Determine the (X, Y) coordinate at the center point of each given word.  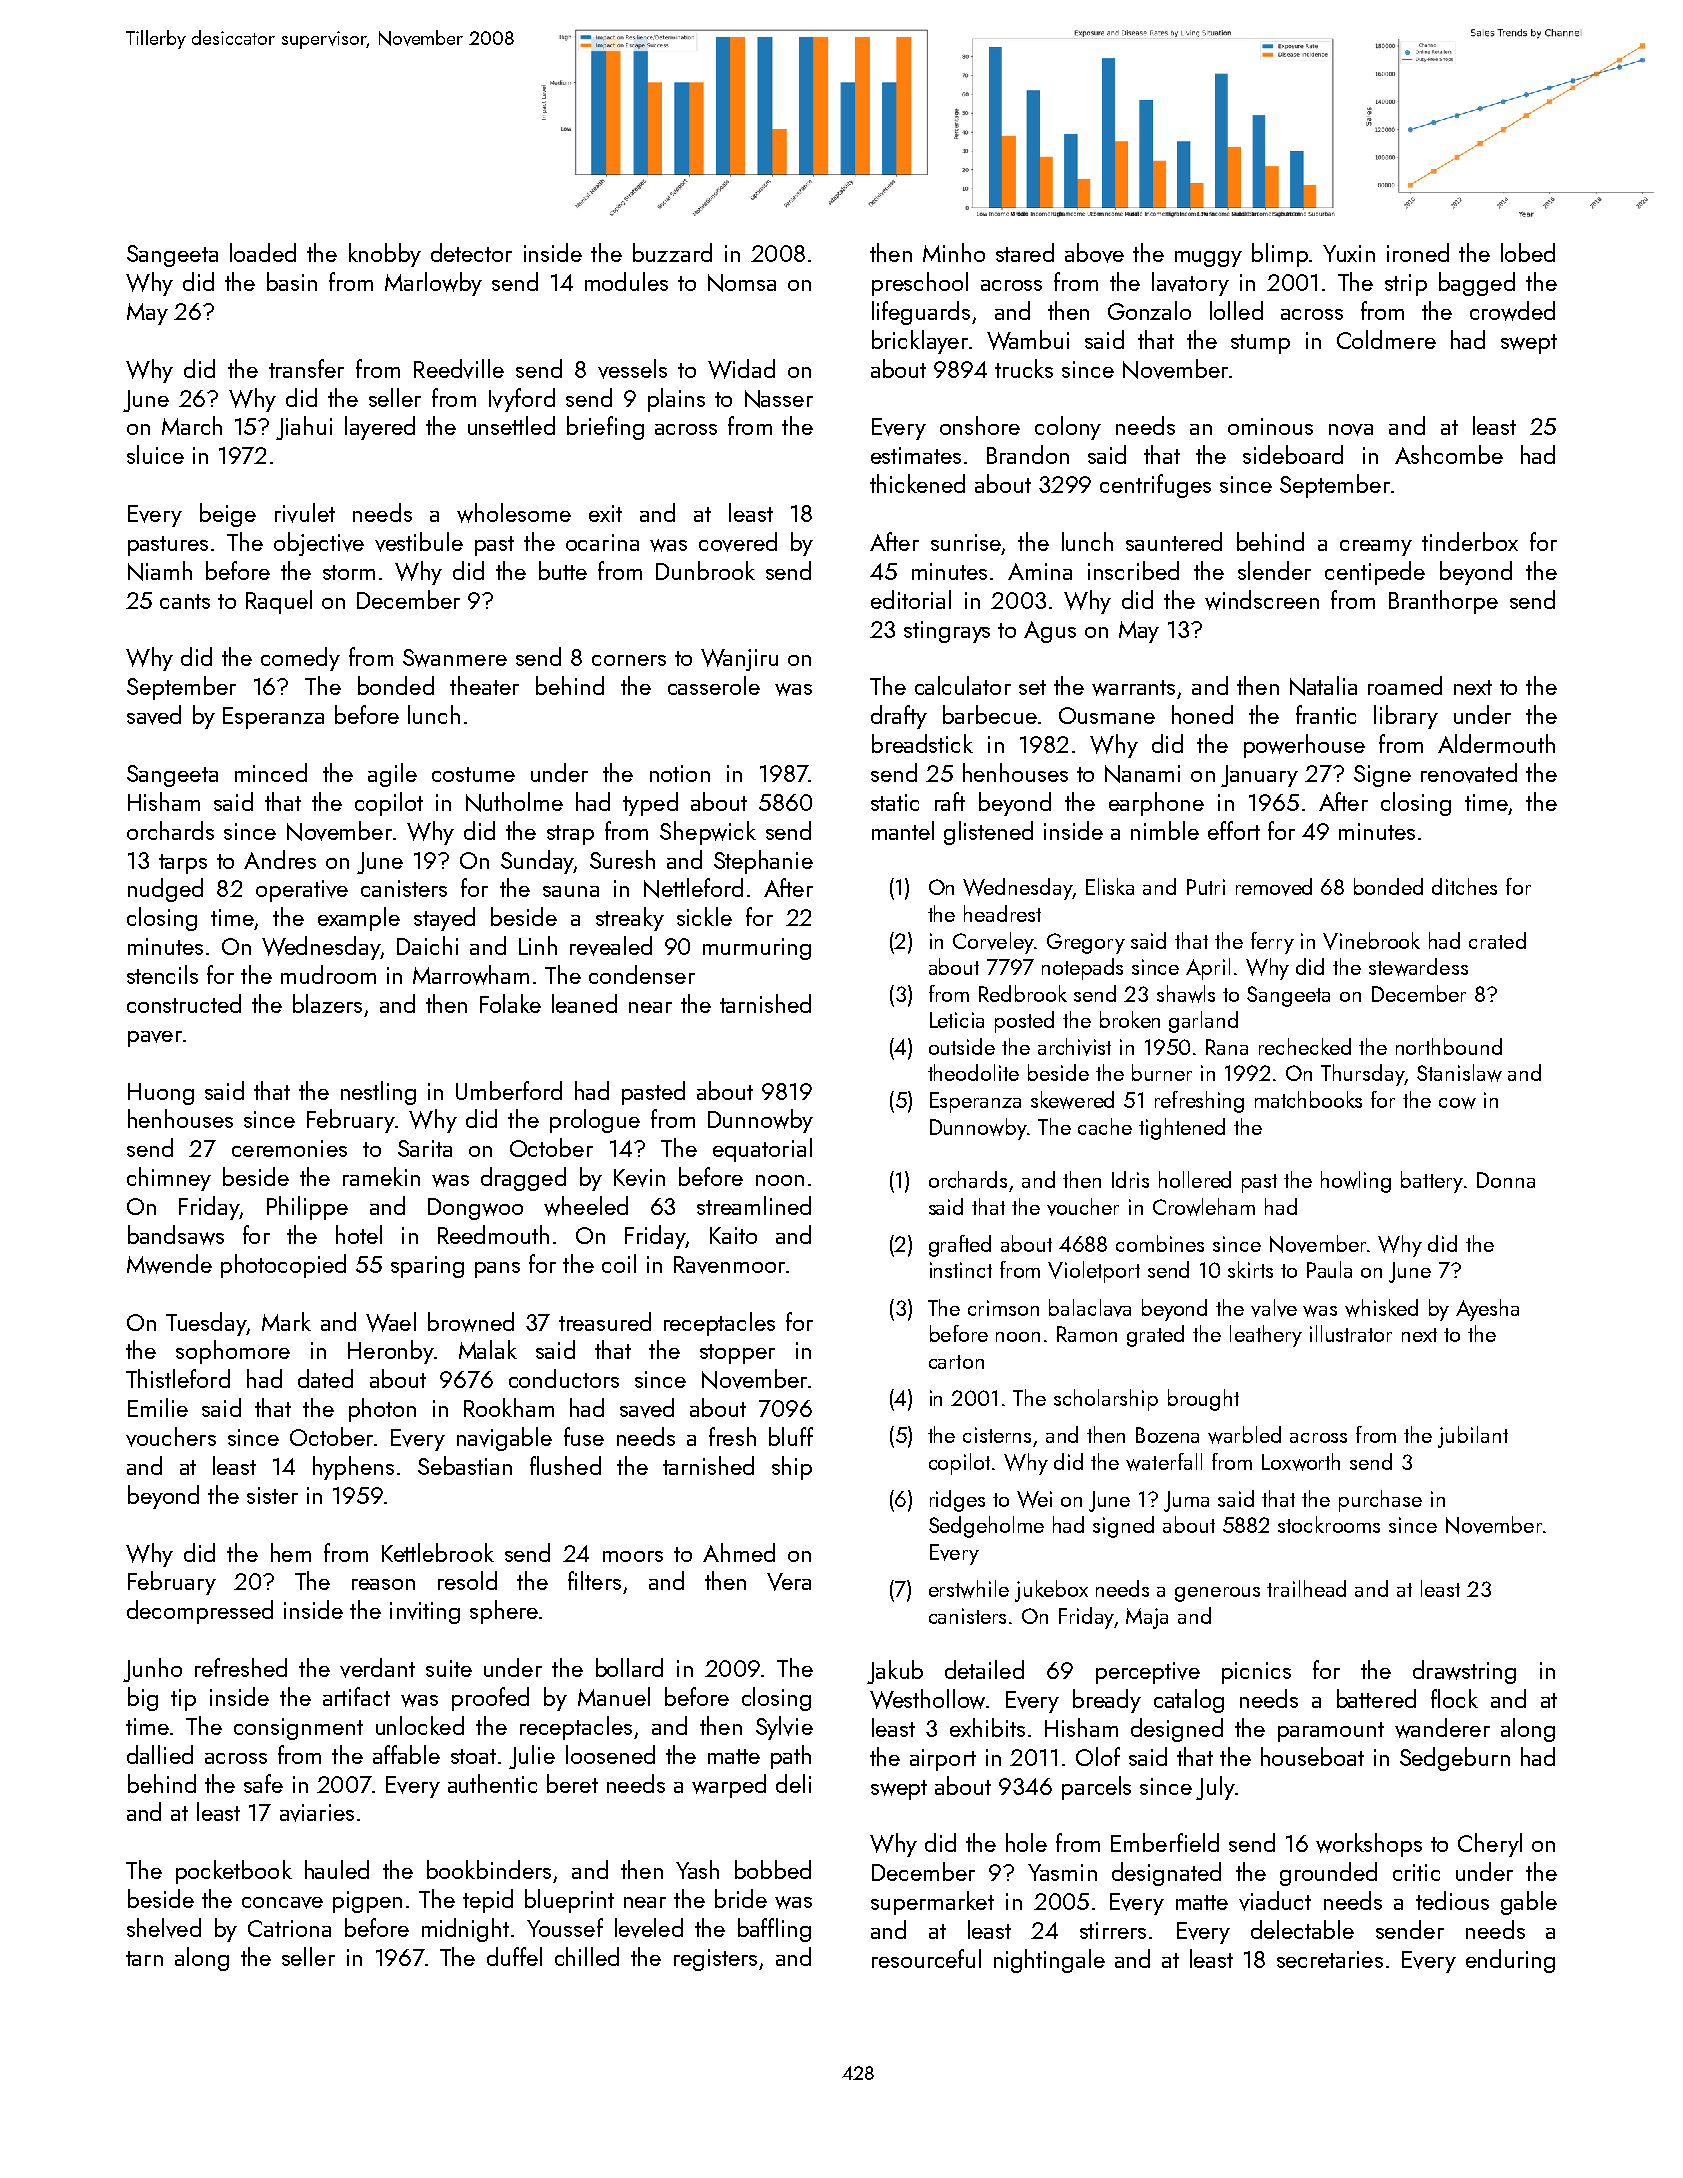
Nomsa (742, 283)
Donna (1506, 1180)
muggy (1208, 259)
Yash (697, 1869)
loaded (263, 252)
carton (956, 1362)
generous (1217, 1594)
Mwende (169, 1264)
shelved (164, 1928)
